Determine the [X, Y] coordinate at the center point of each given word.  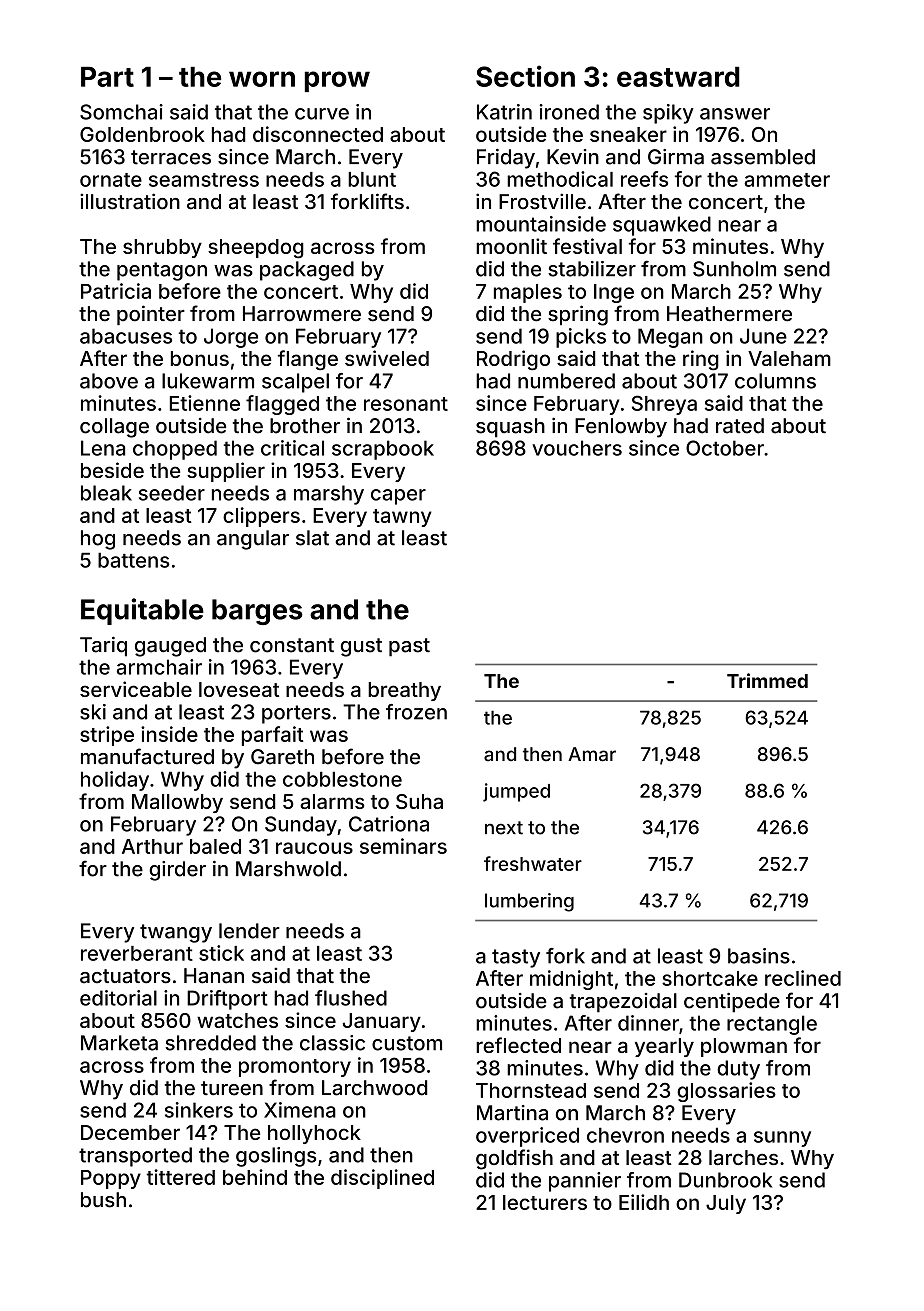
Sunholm [734, 269]
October [725, 448]
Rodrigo [513, 360]
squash [510, 428]
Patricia [116, 291]
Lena [103, 448]
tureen [232, 1088]
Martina [512, 1113]
